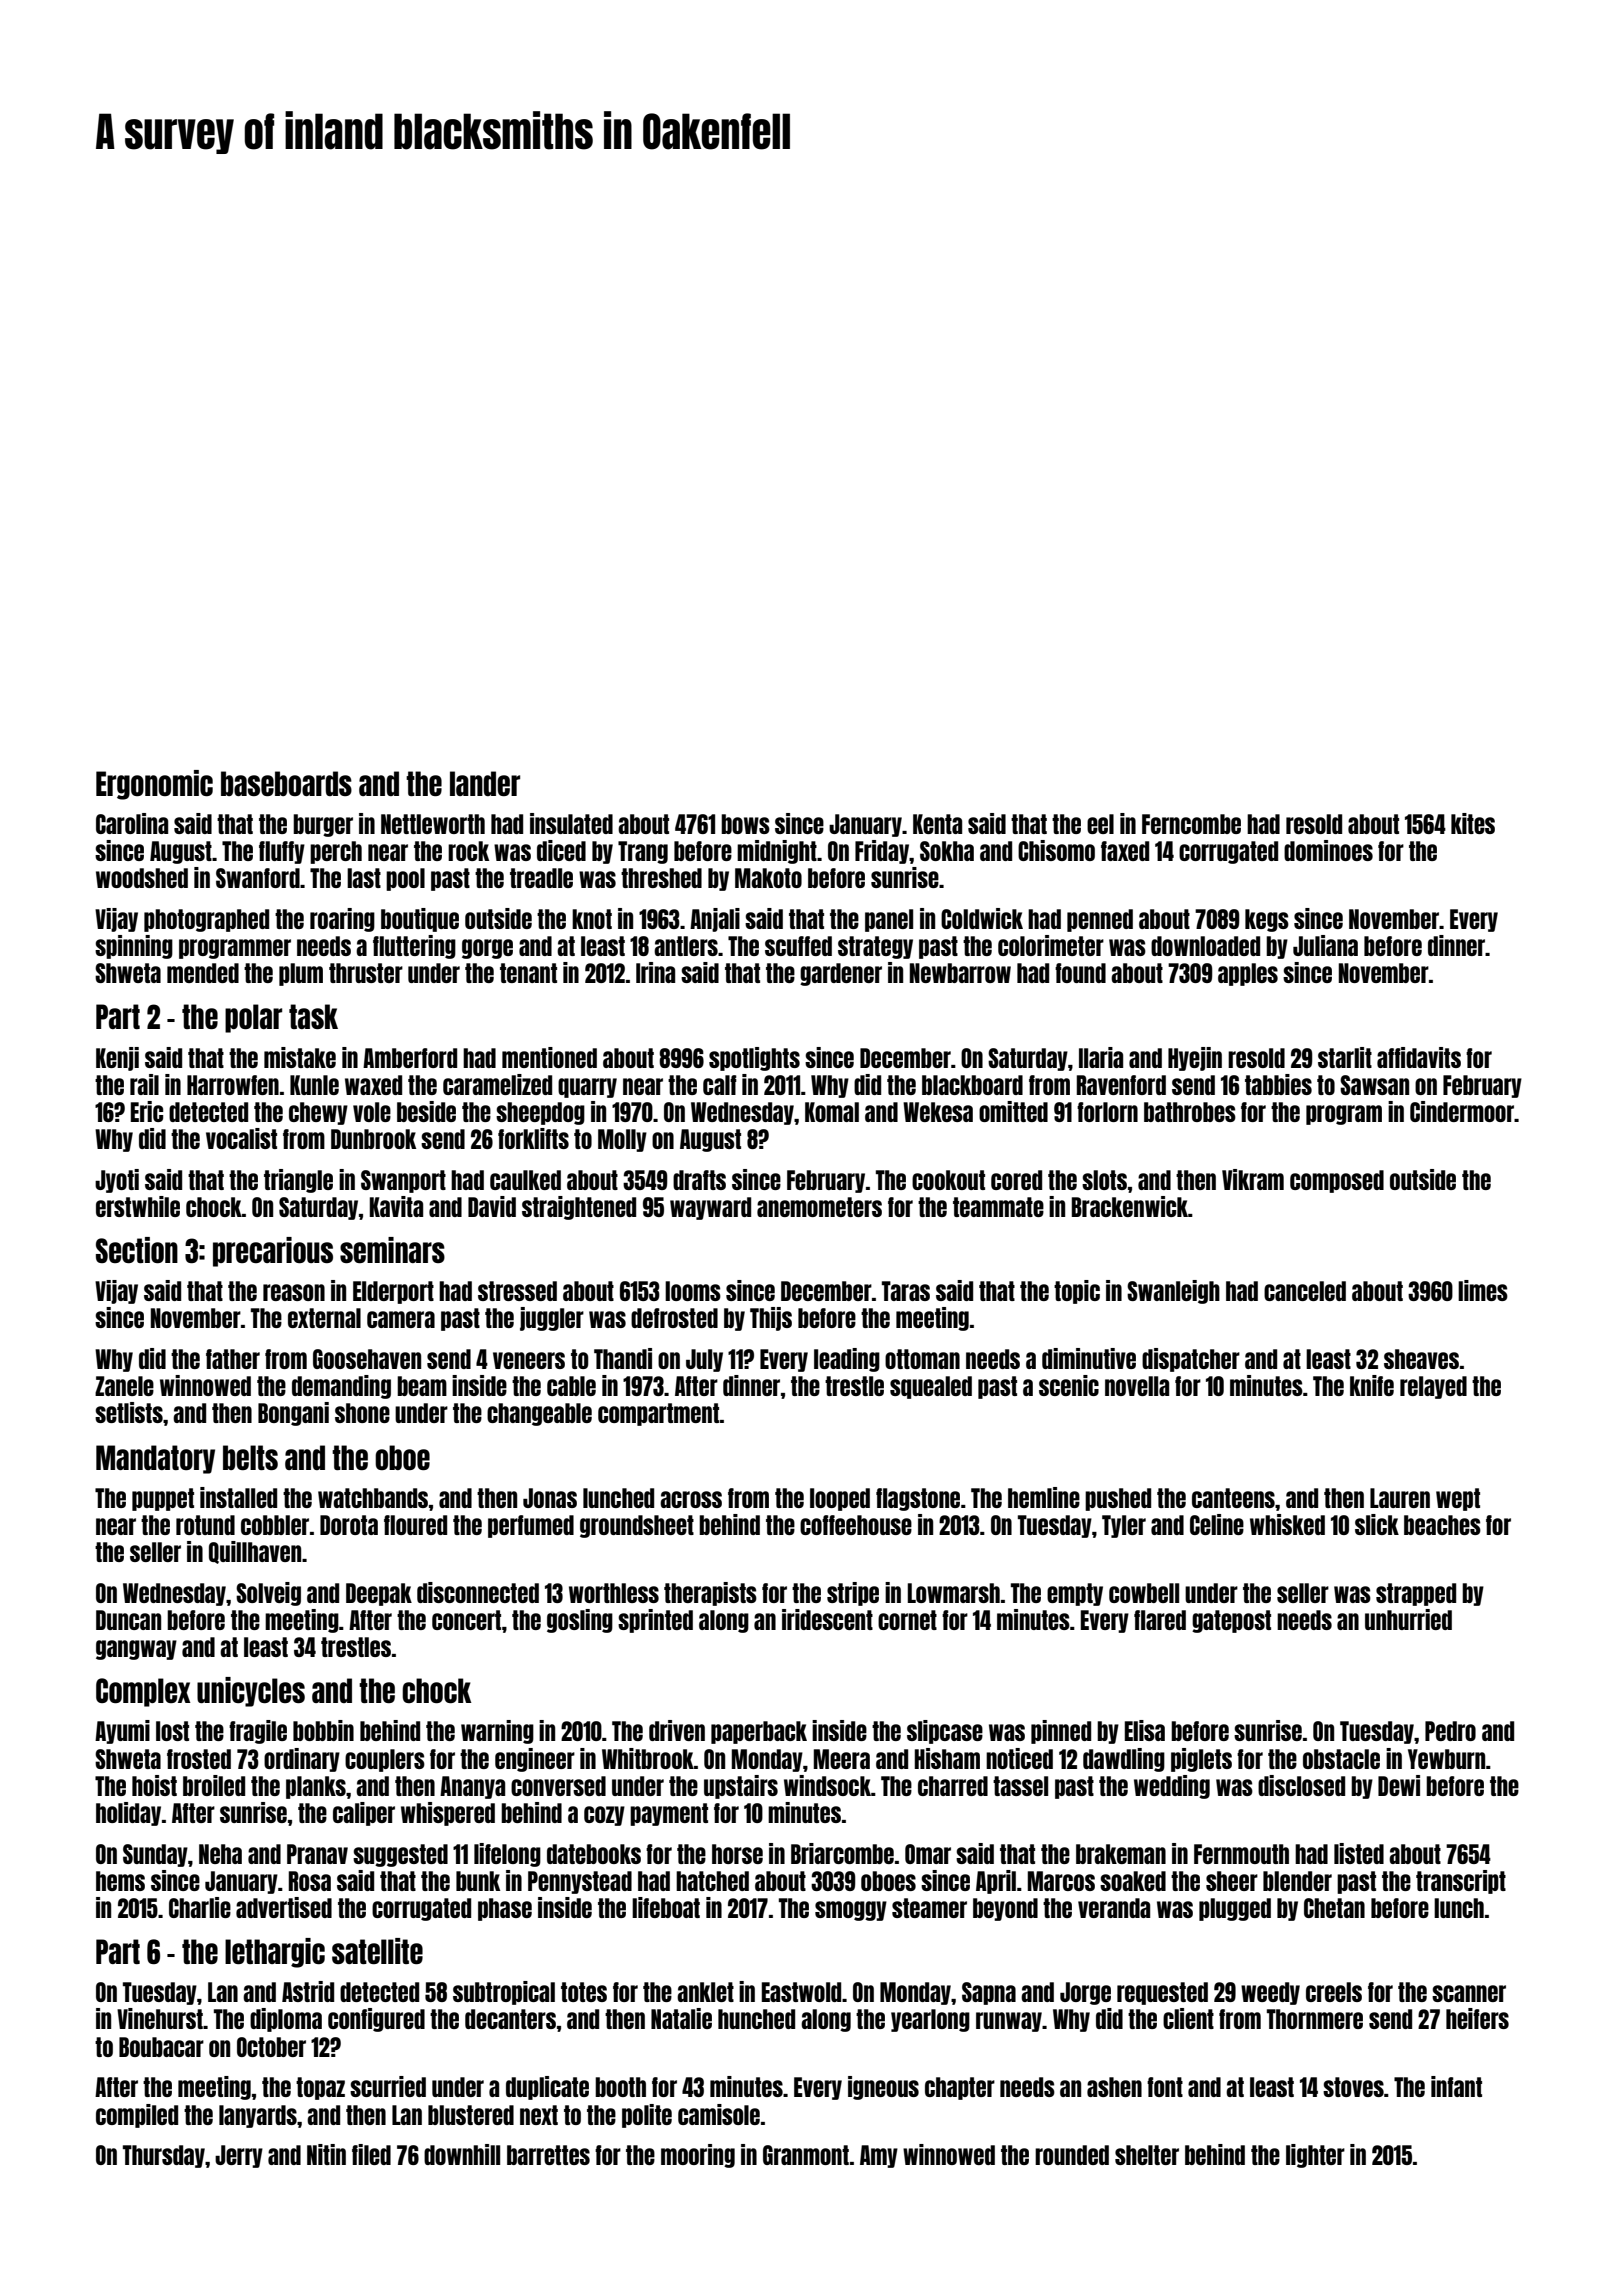  I want to click on relayed, so click(1433, 1387).
